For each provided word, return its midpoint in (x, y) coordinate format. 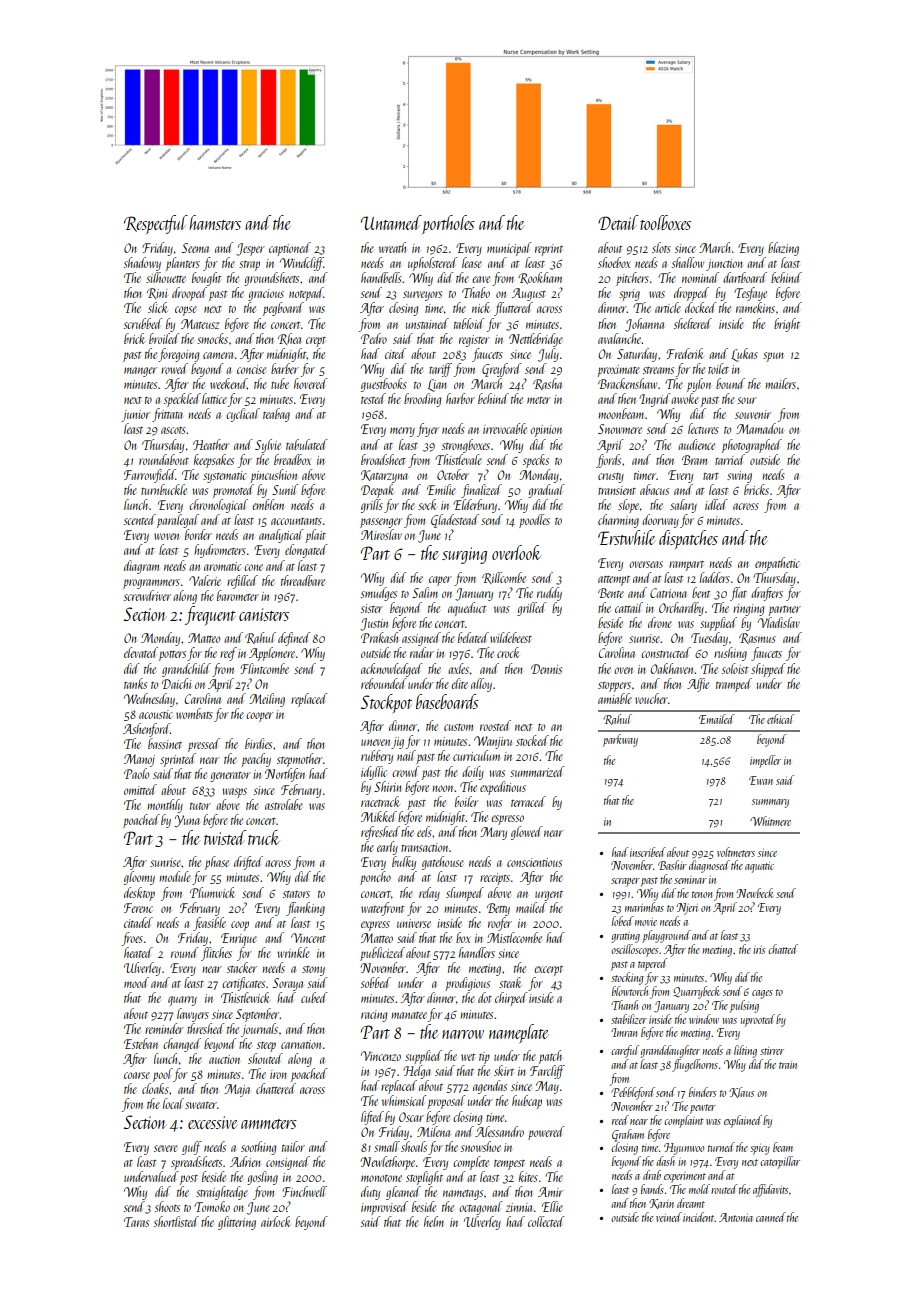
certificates (243, 984)
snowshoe (481, 1146)
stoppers (614, 687)
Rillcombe (504, 578)
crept (316, 342)
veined (669, 1217)
